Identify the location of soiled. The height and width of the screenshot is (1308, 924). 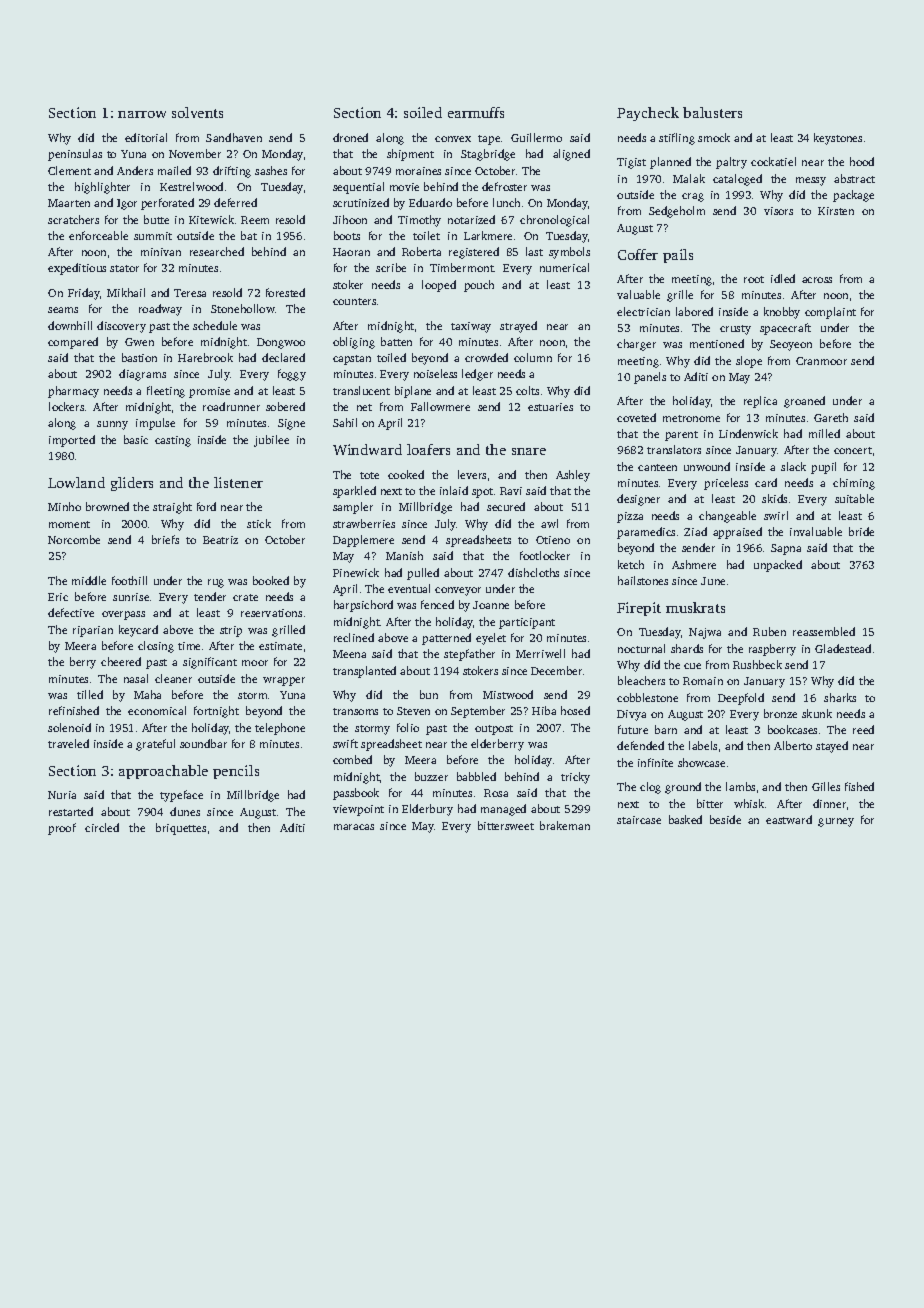
(423, 112).
